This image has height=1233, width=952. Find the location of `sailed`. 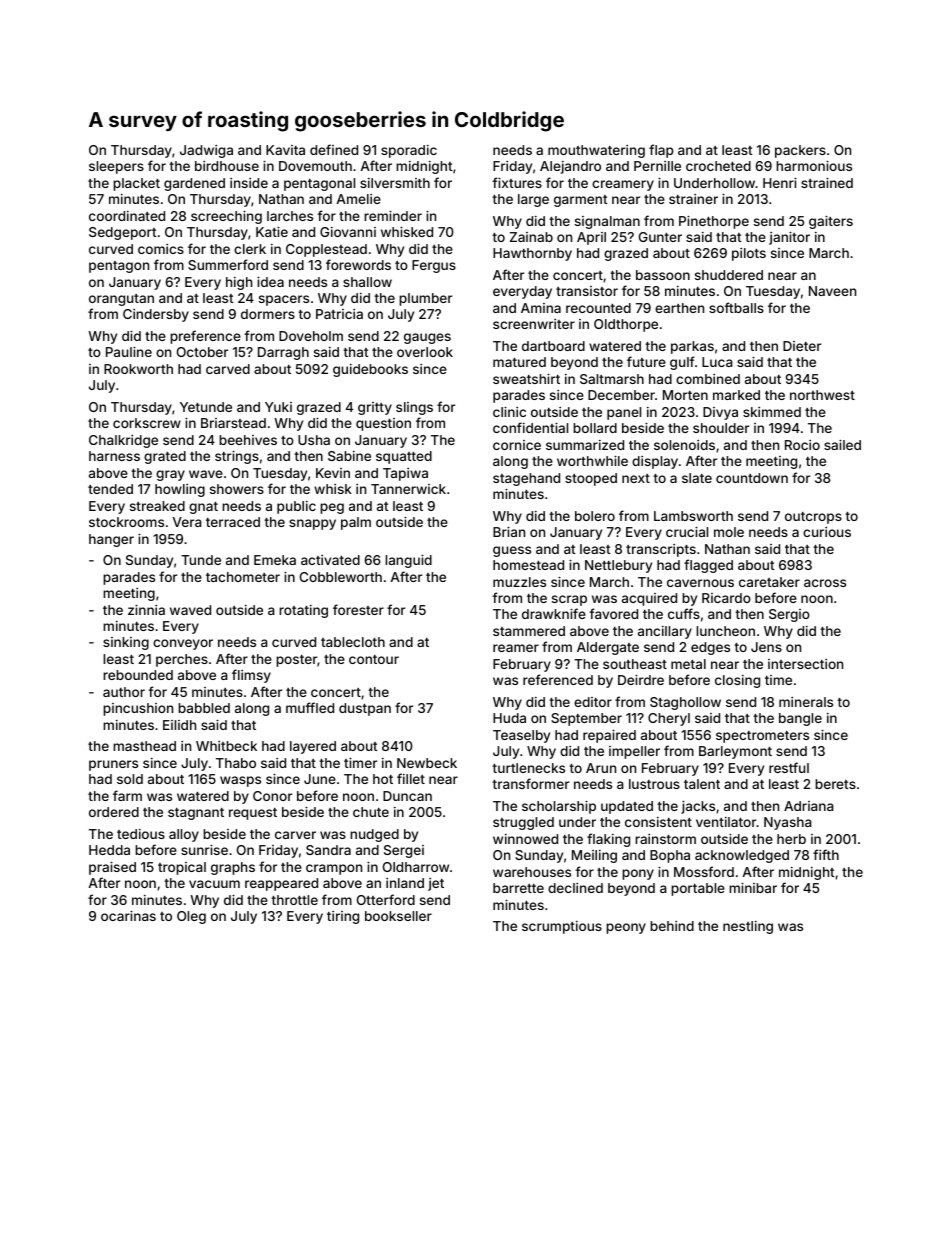

sailed is located at coordinates (842, 444).
